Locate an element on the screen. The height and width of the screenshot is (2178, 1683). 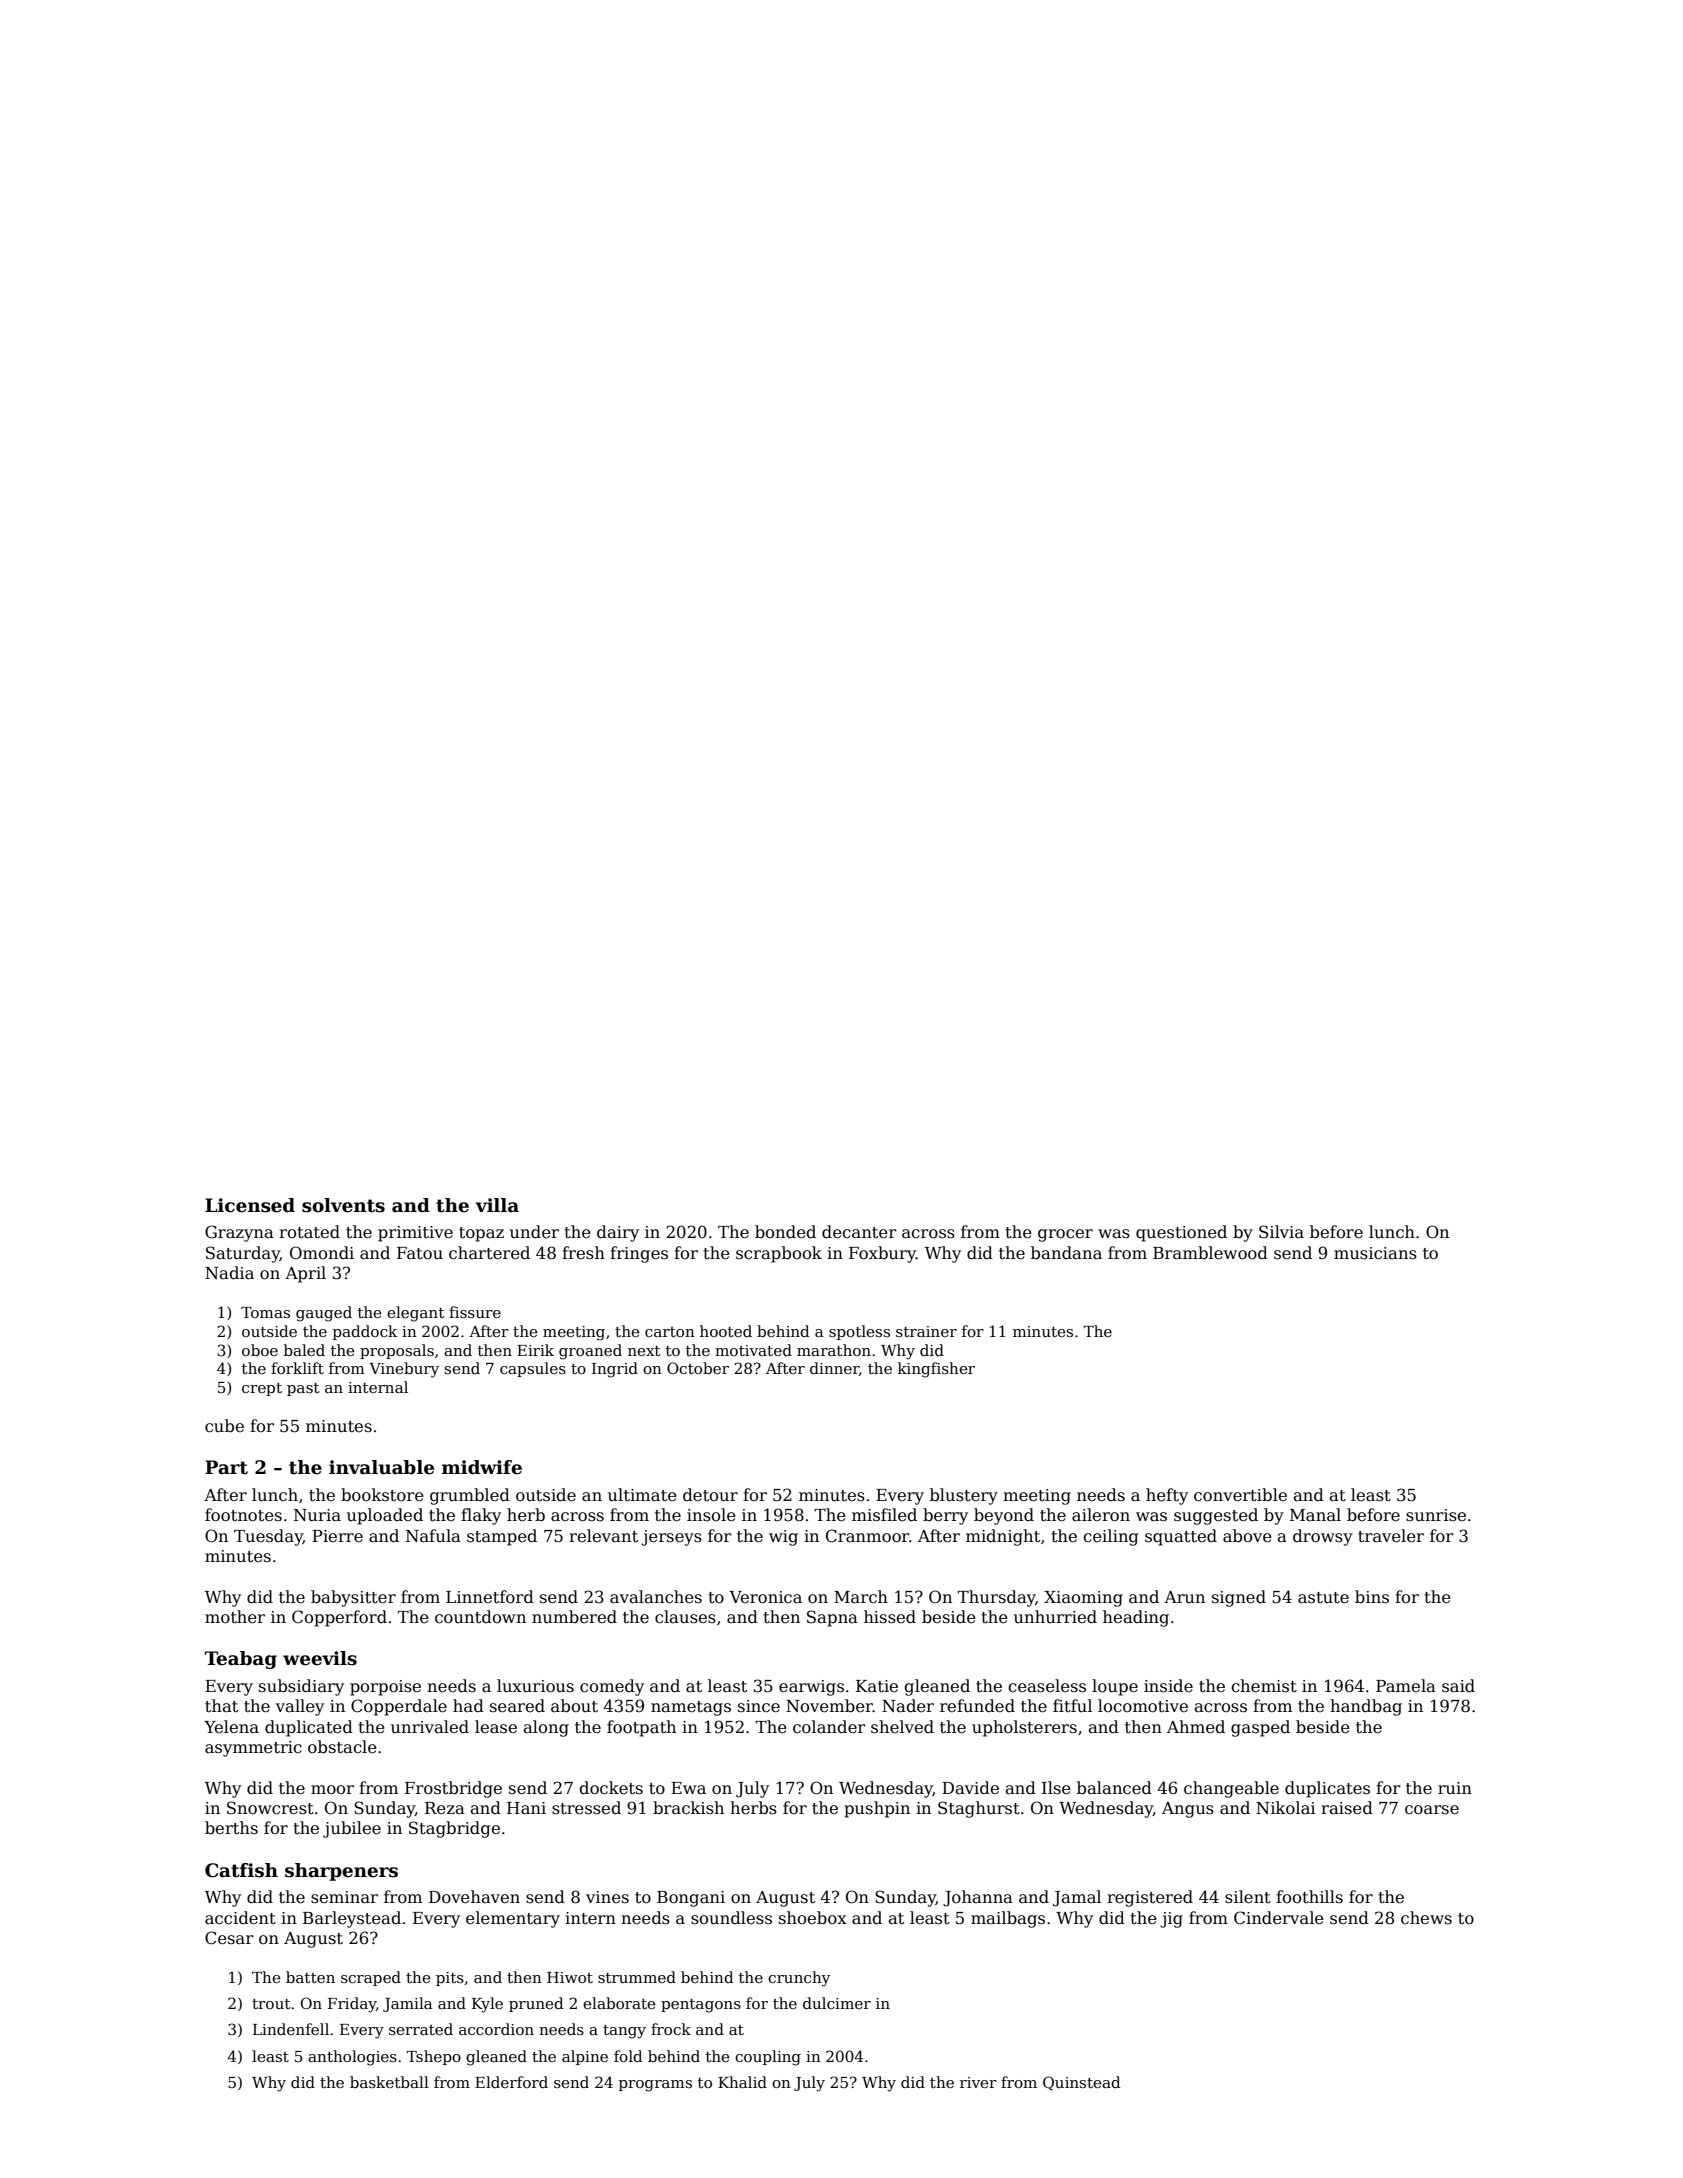
Silvia is located at coordinates (1281, 1232).
